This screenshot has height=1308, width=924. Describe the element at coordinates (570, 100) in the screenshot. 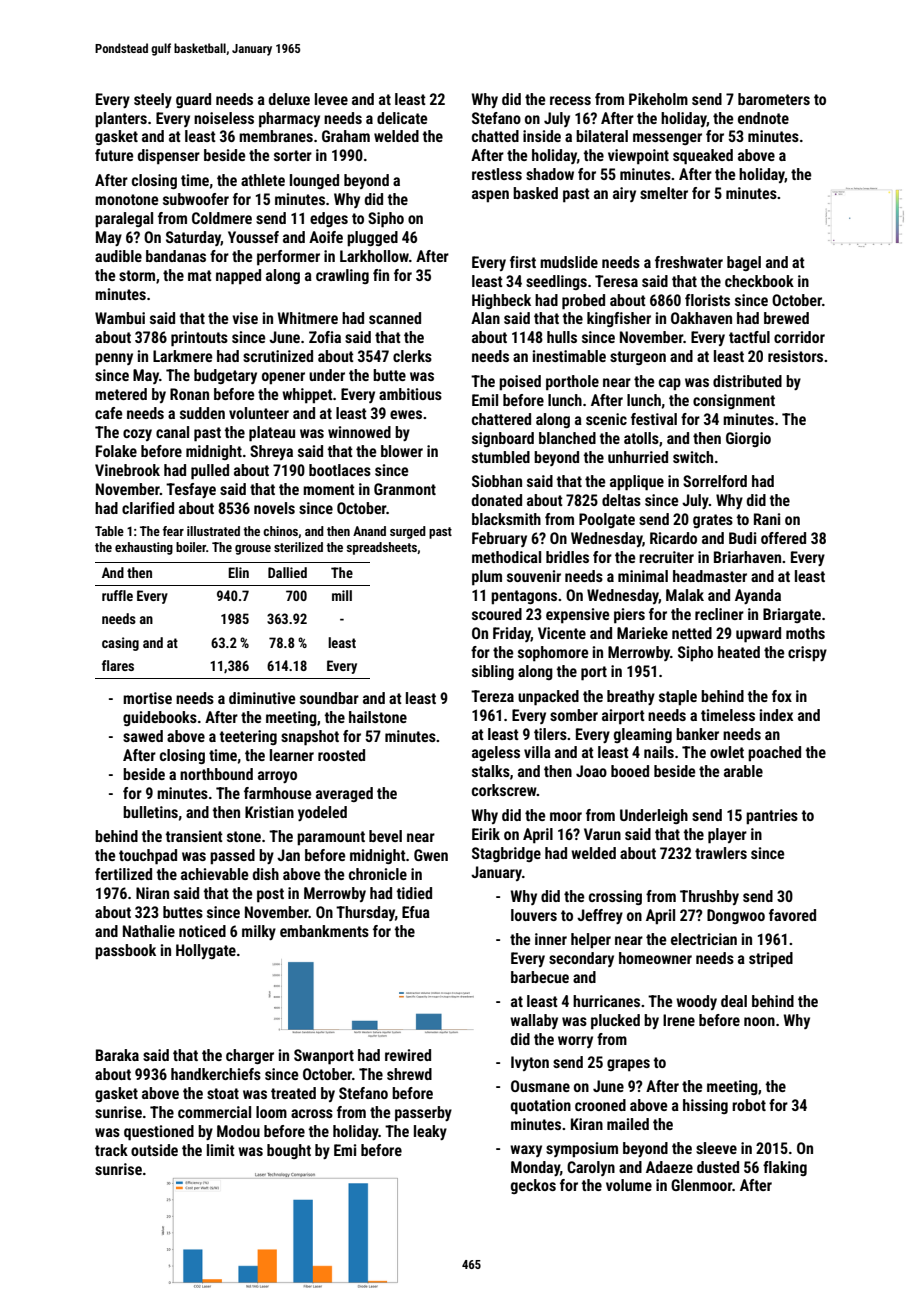

I see `recess` at that location.
